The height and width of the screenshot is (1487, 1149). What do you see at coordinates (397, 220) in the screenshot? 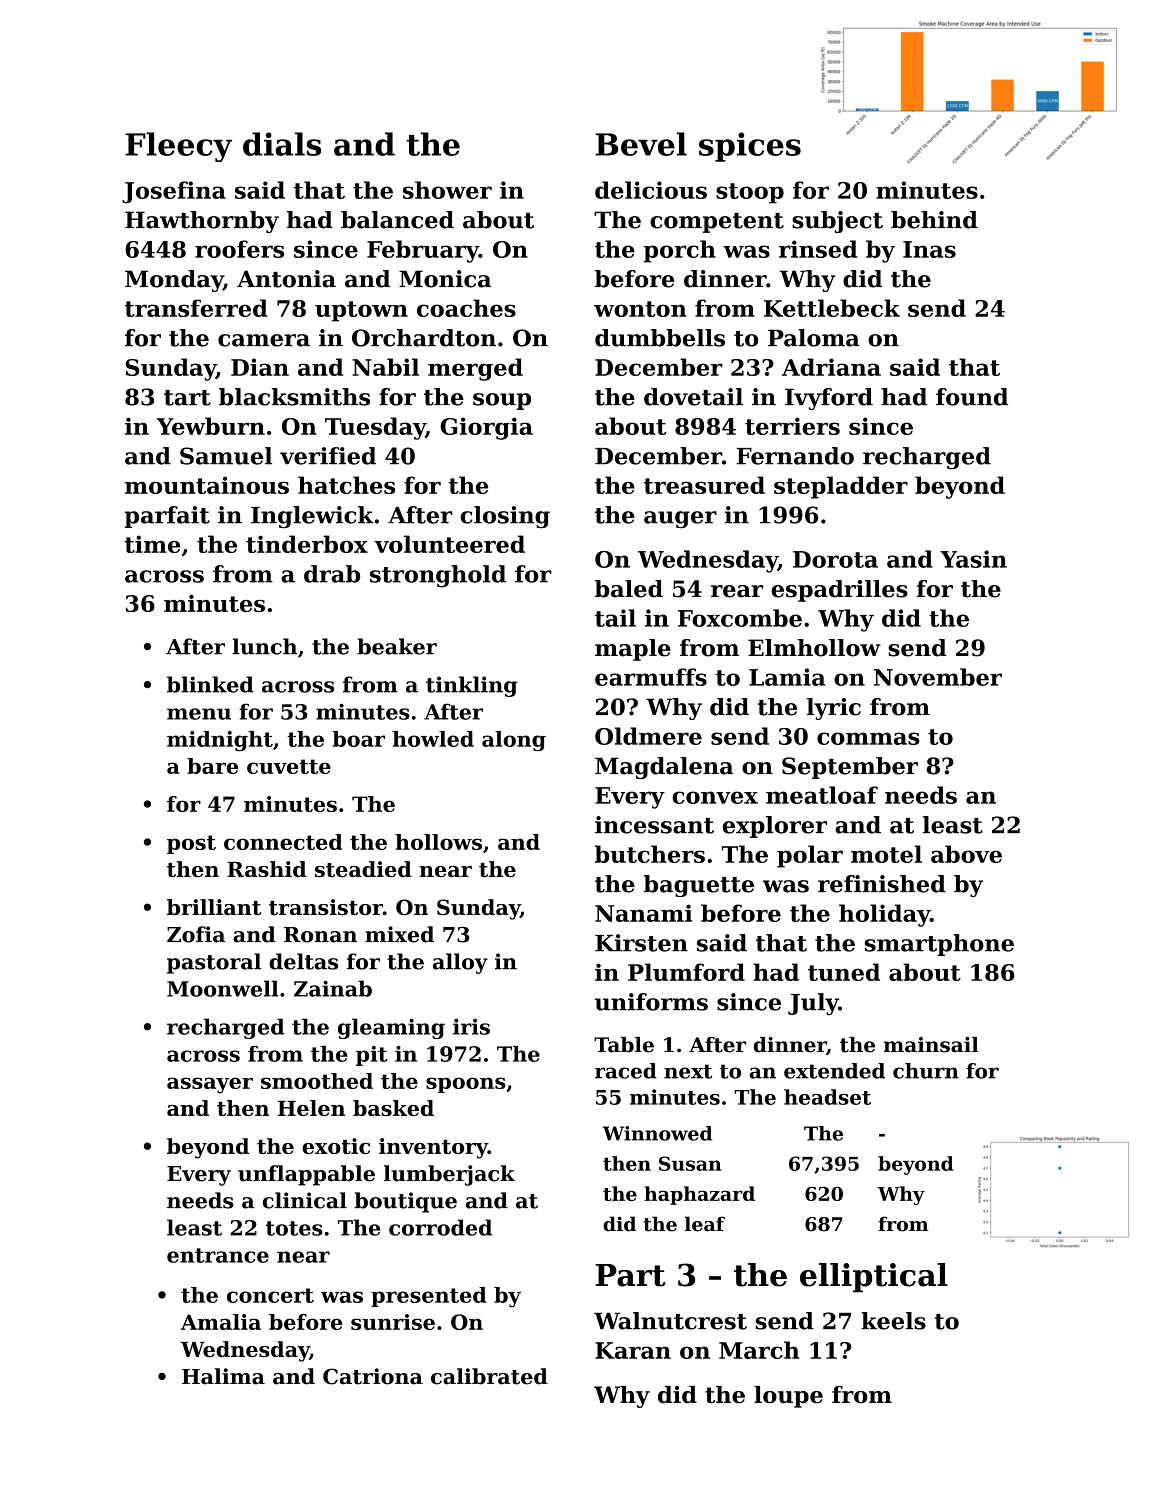
I see `balanced` at bounding box center [397, 220].
